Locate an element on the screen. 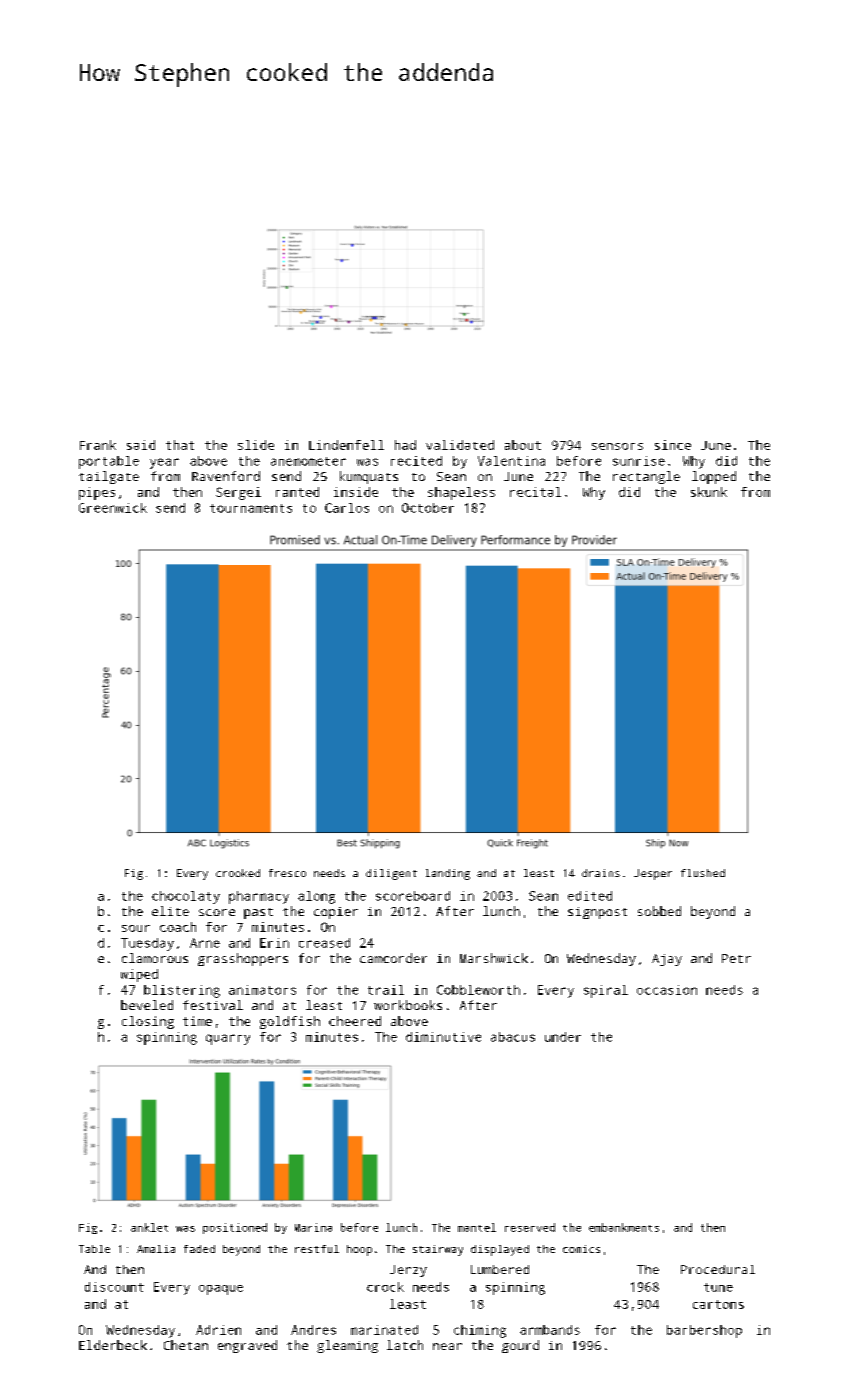 The width and height of the screenshot is (849, 1400). diminutive is located at coordinates (443, 1037).
